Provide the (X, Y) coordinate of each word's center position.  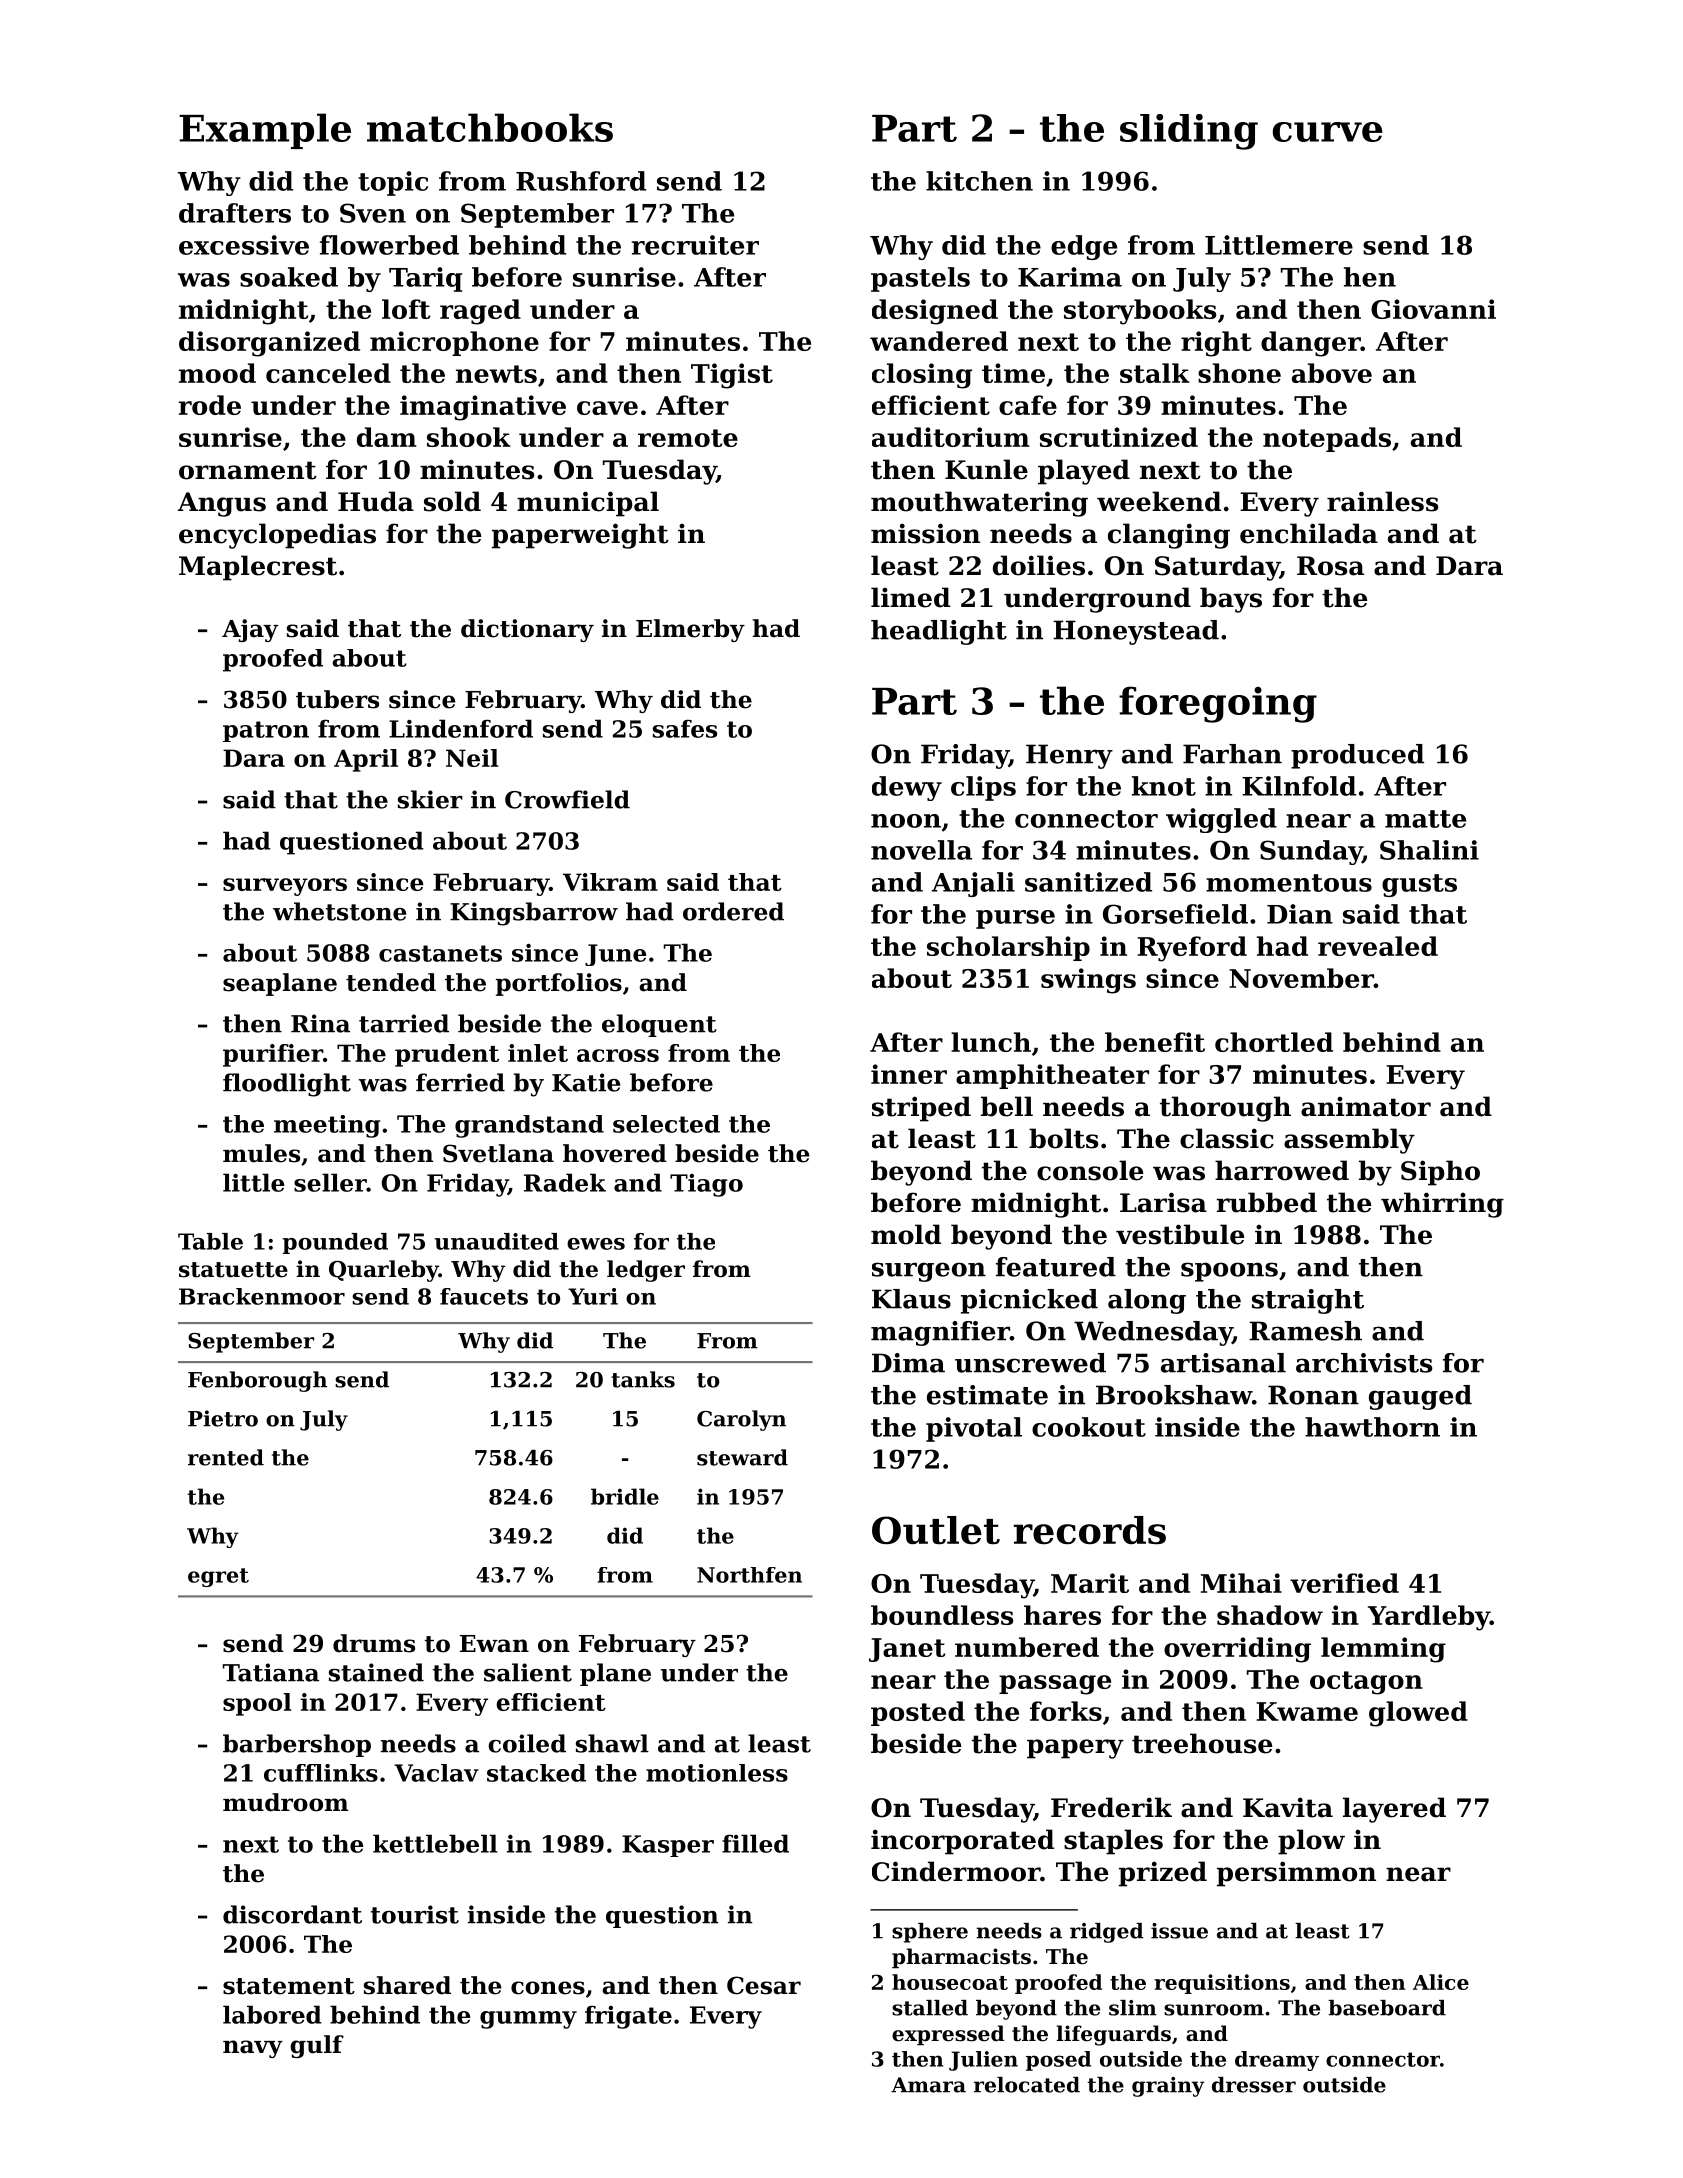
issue (1179, 1931)
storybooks (1140, 312)
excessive (244, 245)
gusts (1419, 885)
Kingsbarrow (534, 914)
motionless (717, 1773)
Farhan (1232, 754)
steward (742, 1457)
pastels (920, 279)
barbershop (297, 1745)
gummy (528, 2020)
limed (910, 597)
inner (909, 1074)
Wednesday (1153, 1333)
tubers (337, 699)
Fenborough (257, 1381)
